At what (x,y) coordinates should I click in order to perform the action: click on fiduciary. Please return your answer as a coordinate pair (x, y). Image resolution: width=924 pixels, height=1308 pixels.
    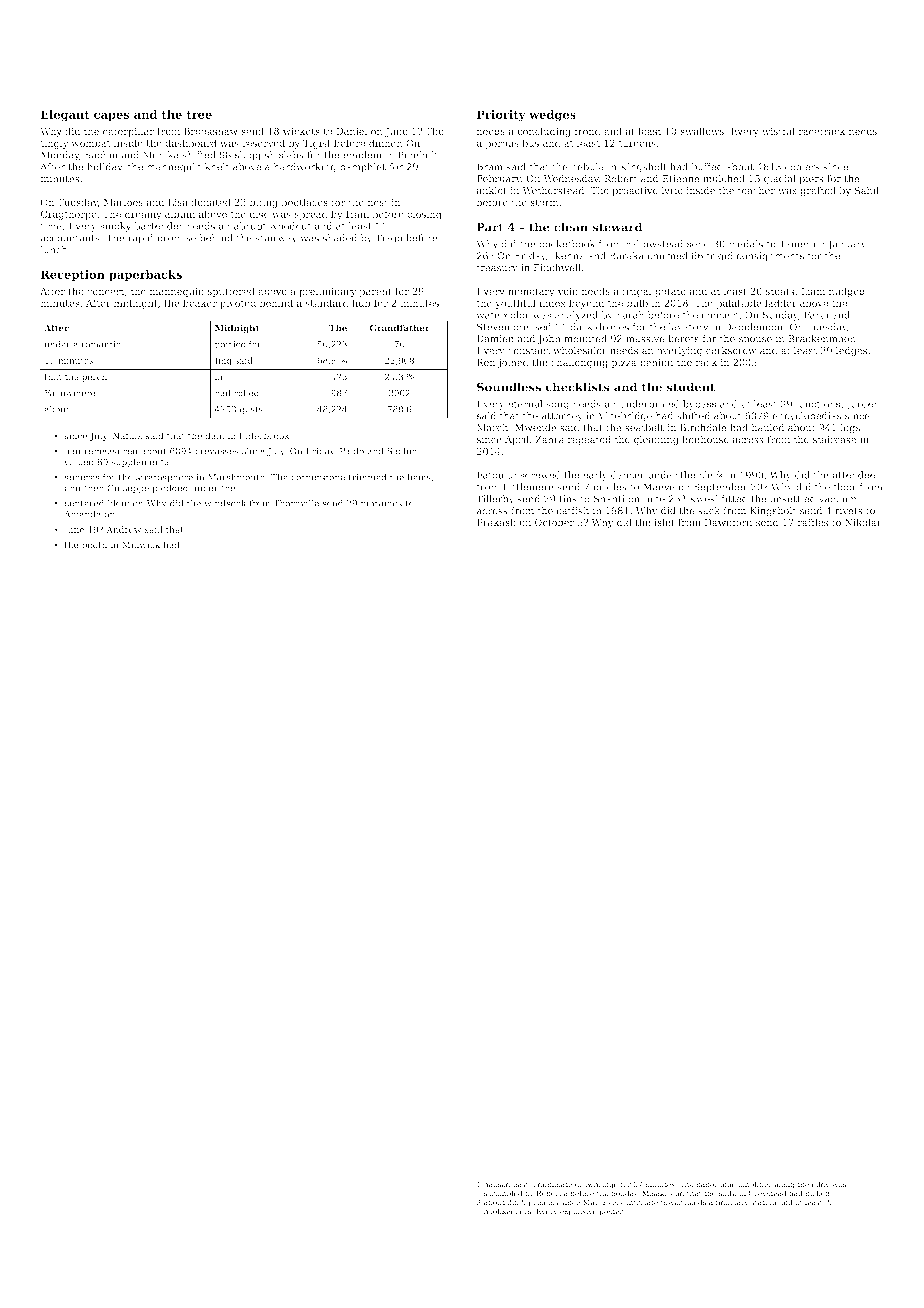
    Looking at the image, I should click on (732, 1203).
